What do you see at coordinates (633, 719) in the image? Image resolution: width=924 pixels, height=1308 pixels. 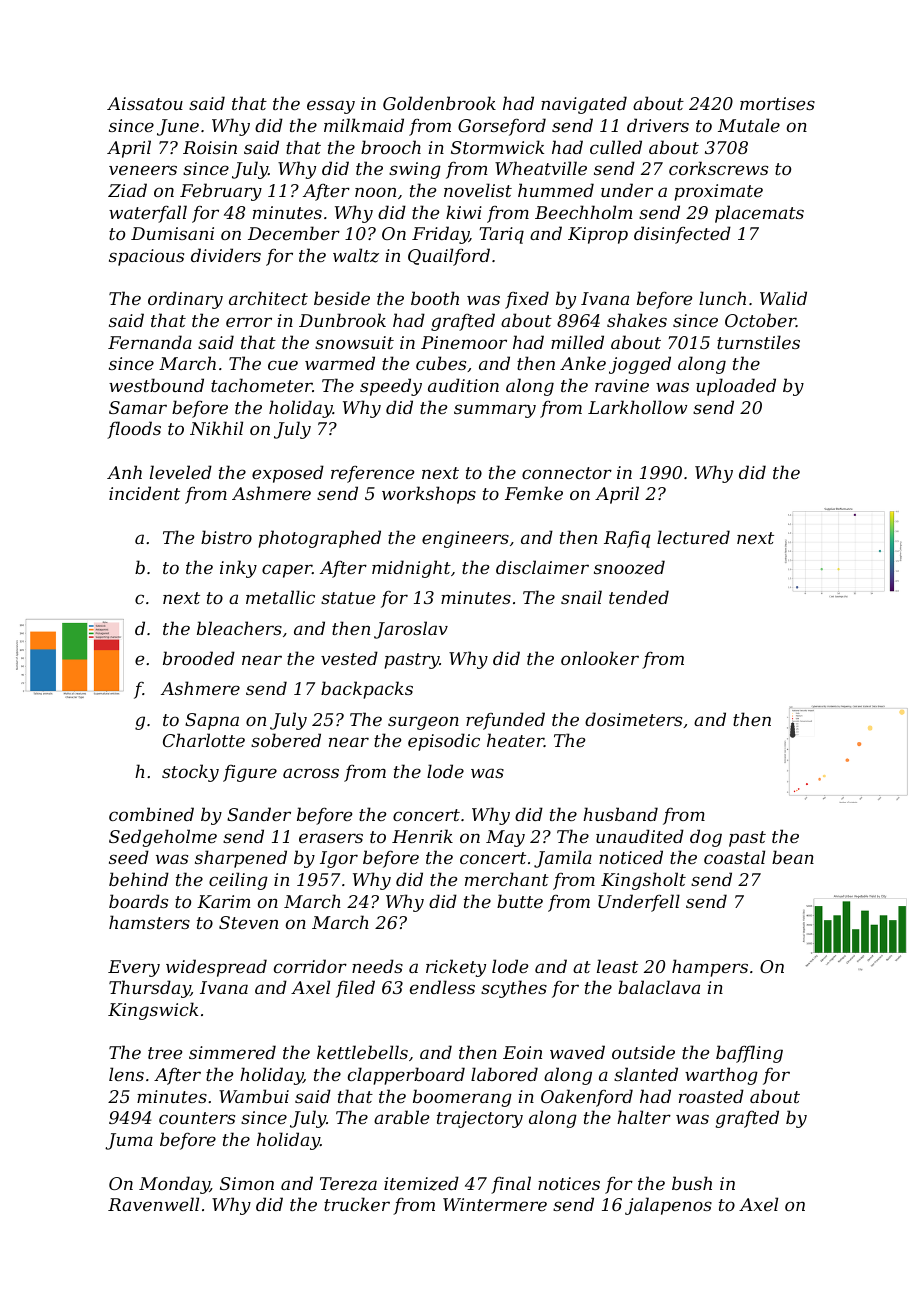 I see `dosimeters` at bounding box center [633, 719].
